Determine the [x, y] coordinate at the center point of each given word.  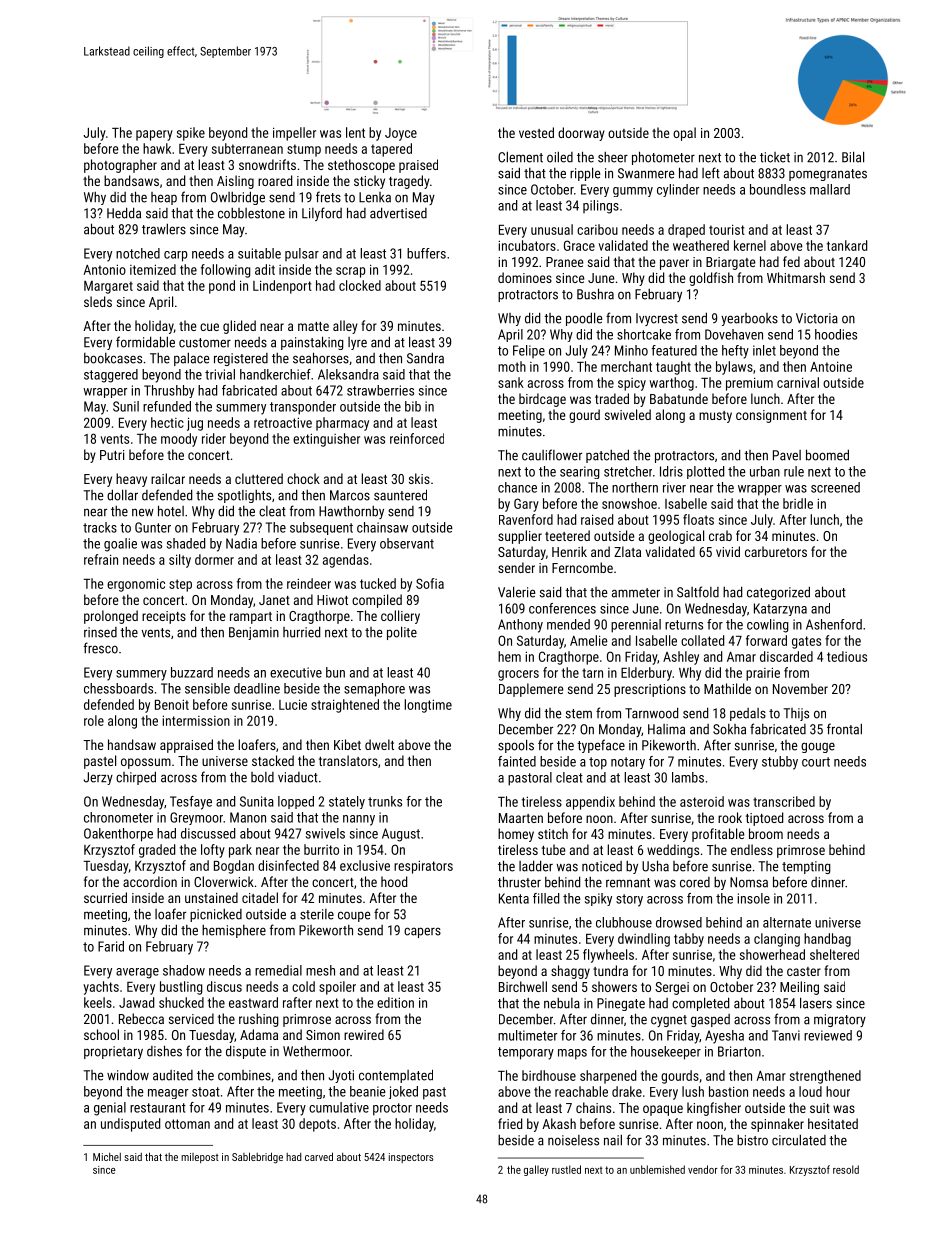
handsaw [132, 744]
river [674, 487]
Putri [112, 455]
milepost [200, 1158]
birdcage [542, 400]
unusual [552, 229]
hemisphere [234, 931]
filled [546, 898]
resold [846, 1169]
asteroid [702, 801]
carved [319, 1156]
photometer [663, 158]
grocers [518, 675]
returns [684, 625]
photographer [120, 166]
